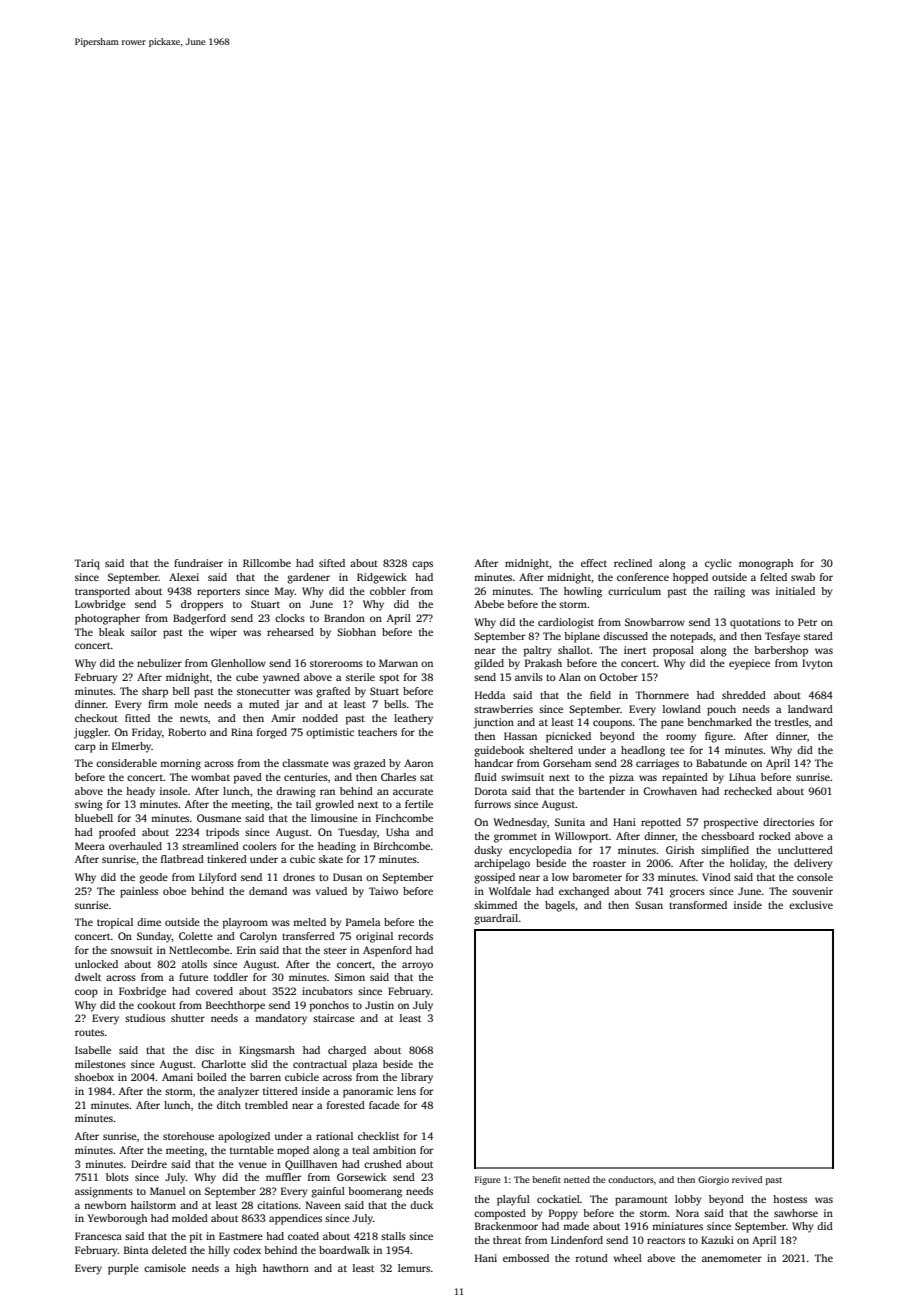 Image resolution: width=908 pixels, height=1316 pixels. What do you see at coordinates (418, 763) in the image?
I see `Aaron` at bounding box center [418, 763].
